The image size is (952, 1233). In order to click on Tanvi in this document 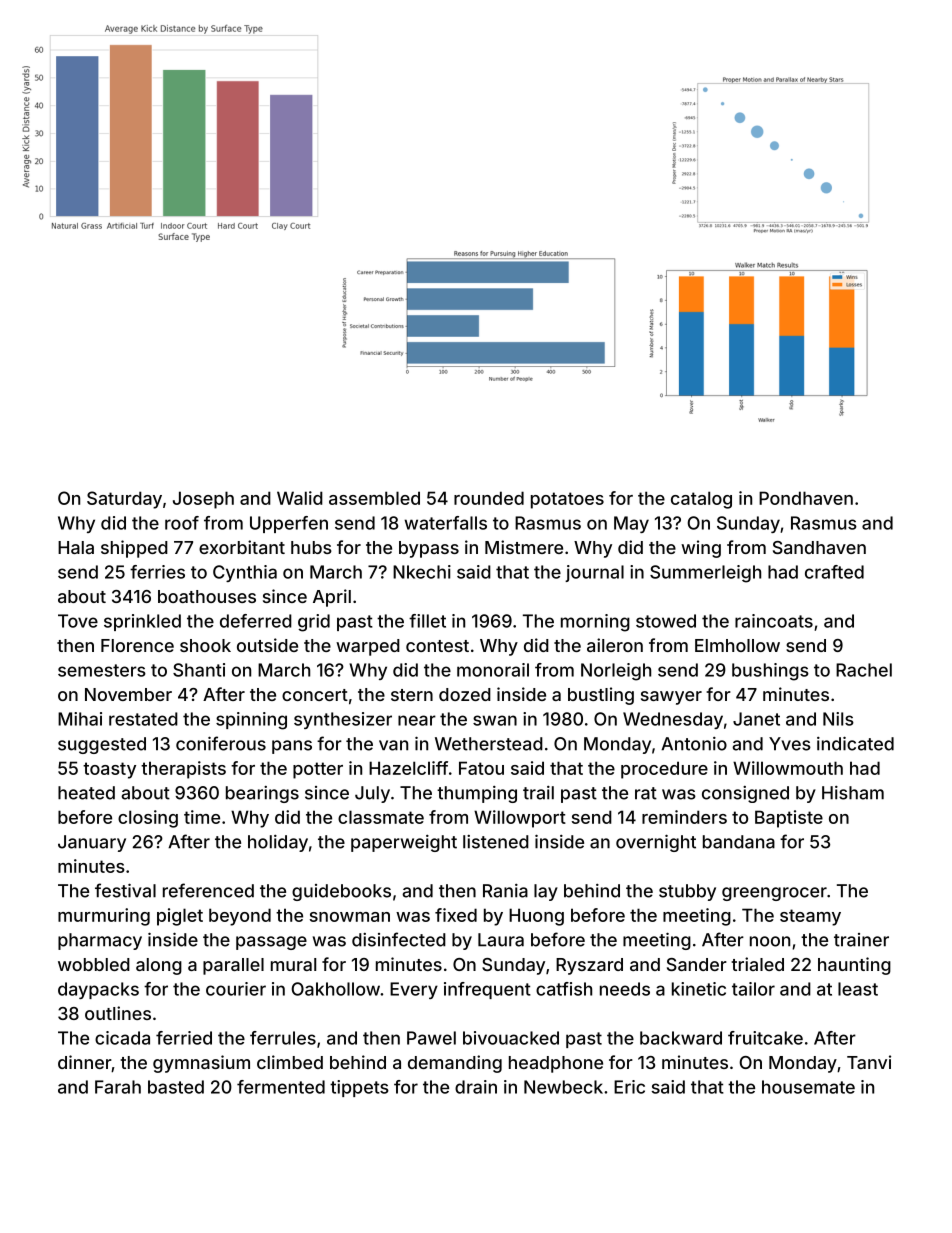, I will do `click(869, 1062)`.
